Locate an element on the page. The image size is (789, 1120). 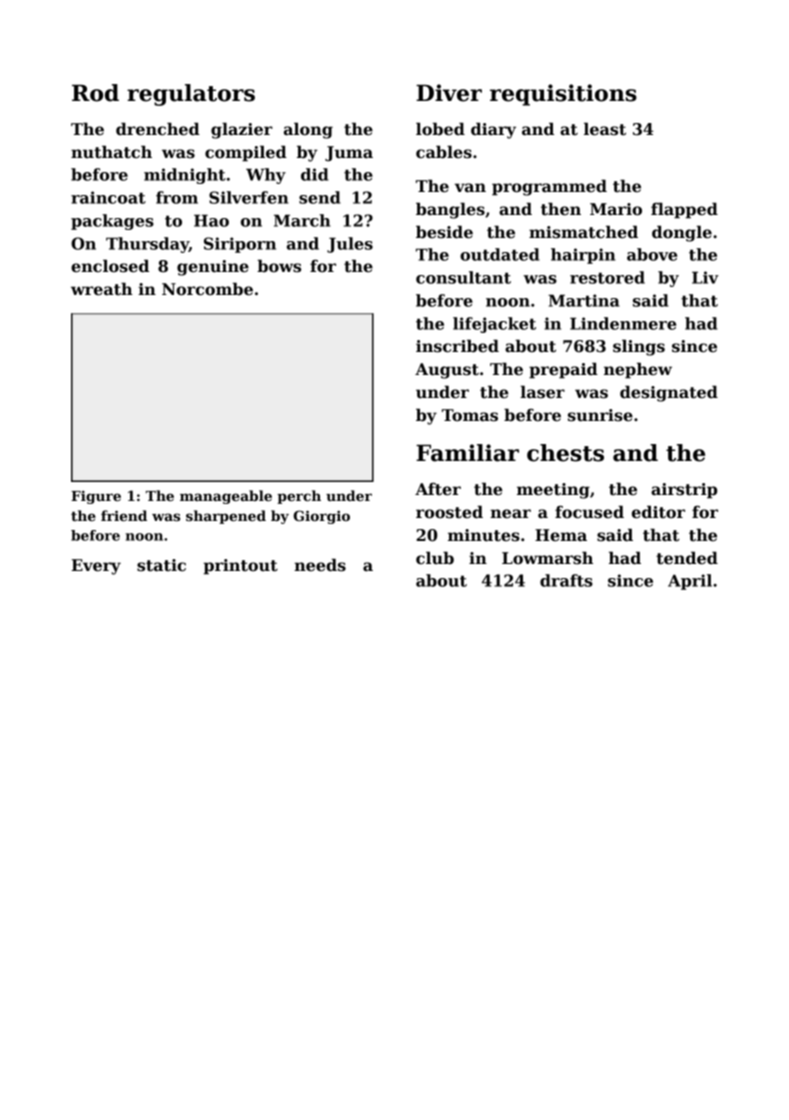
Norcombe is located at coordinates (207, 289).
